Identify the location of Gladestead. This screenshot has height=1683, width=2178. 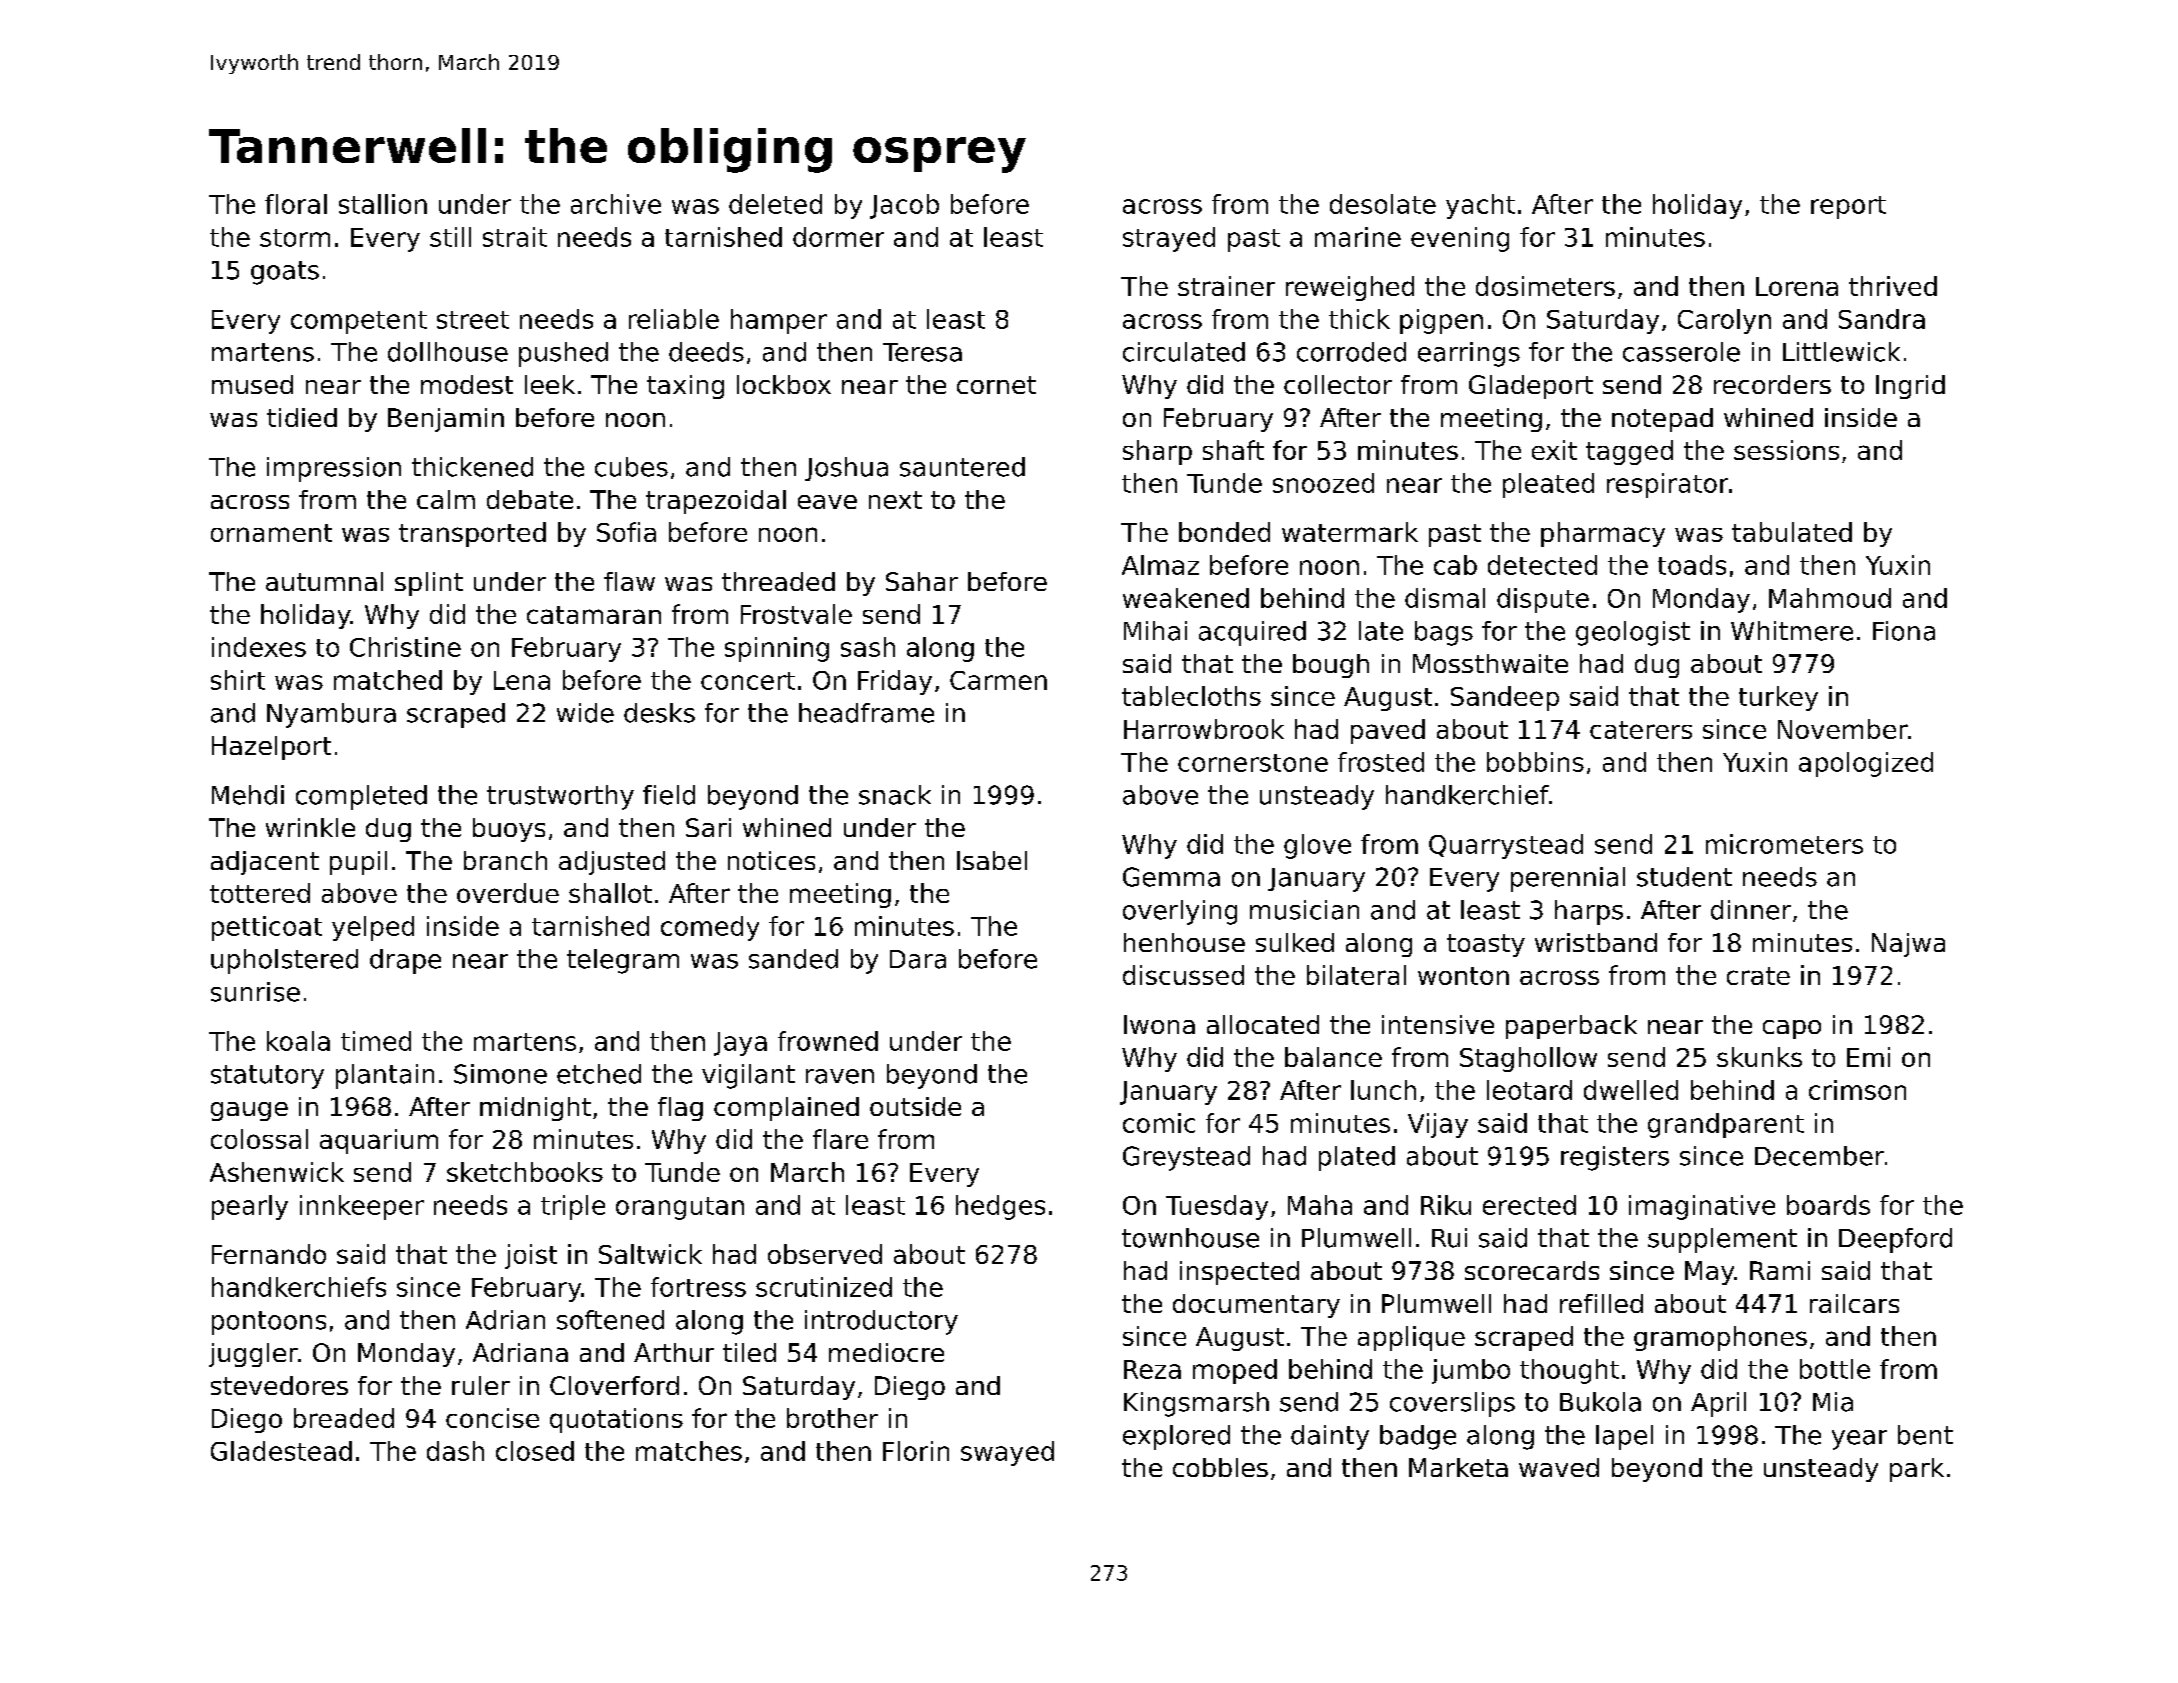
(281, 1451).
